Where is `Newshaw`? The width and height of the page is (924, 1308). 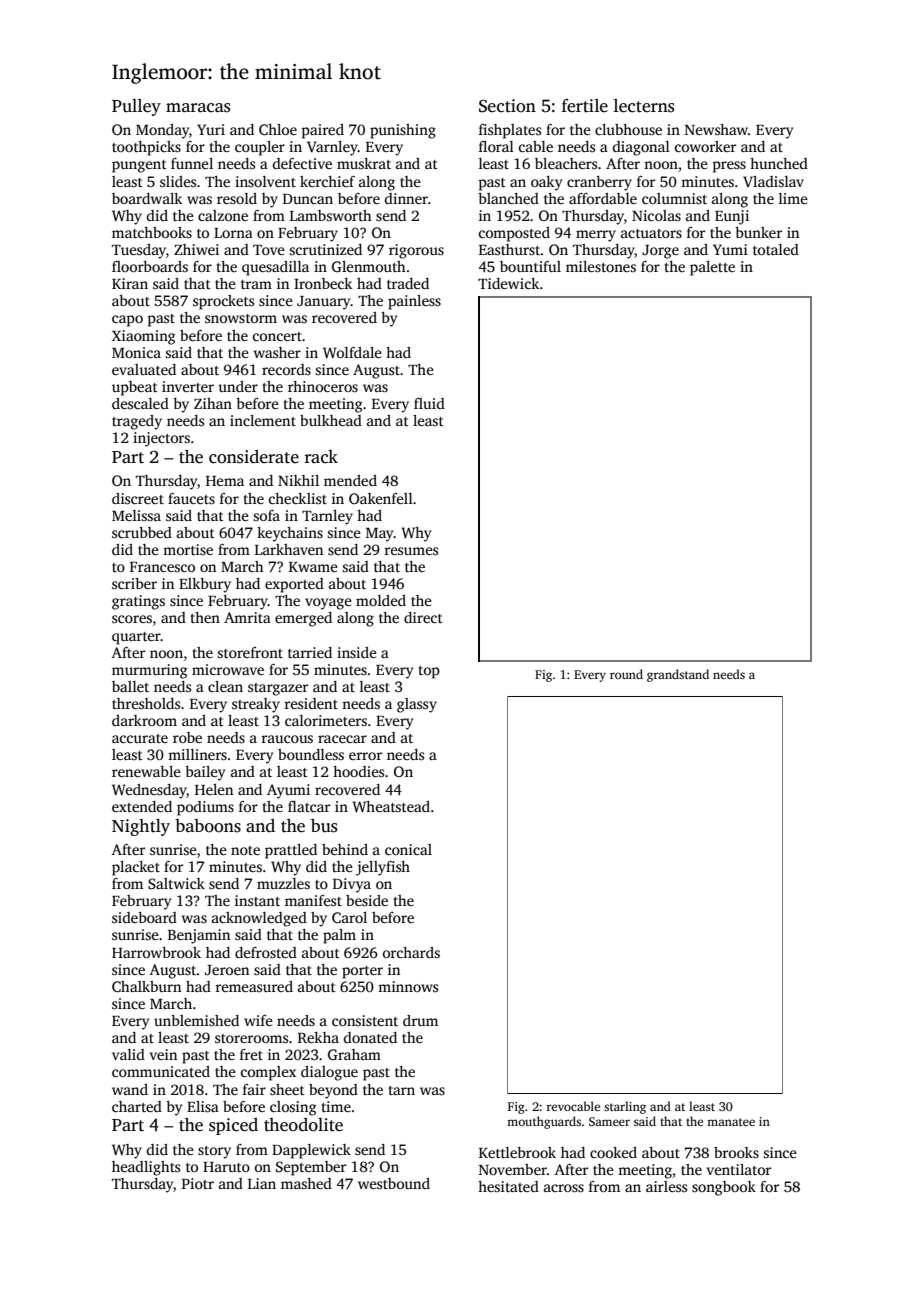 Newshaw is located at coordinates (716, 129).
